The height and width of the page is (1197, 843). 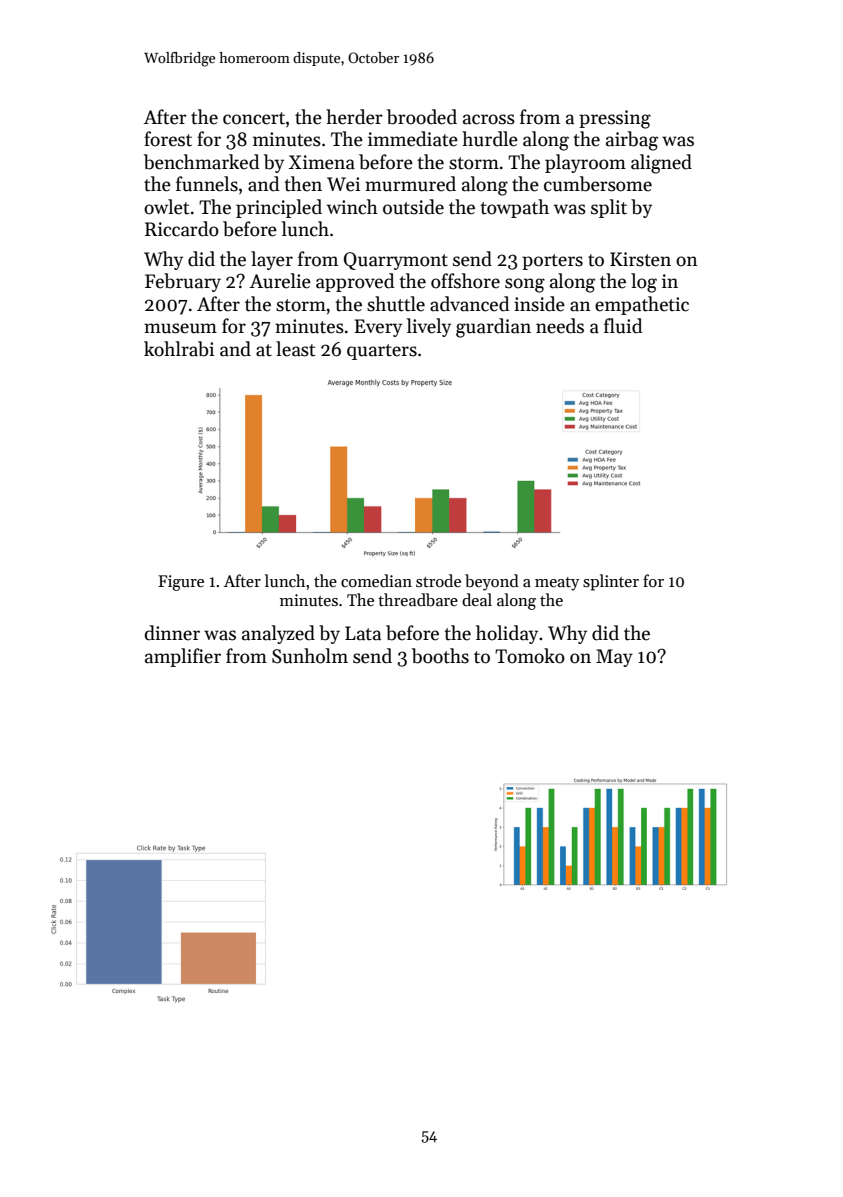 I want to click on kohlrabi, so click(x=179, y=349).
